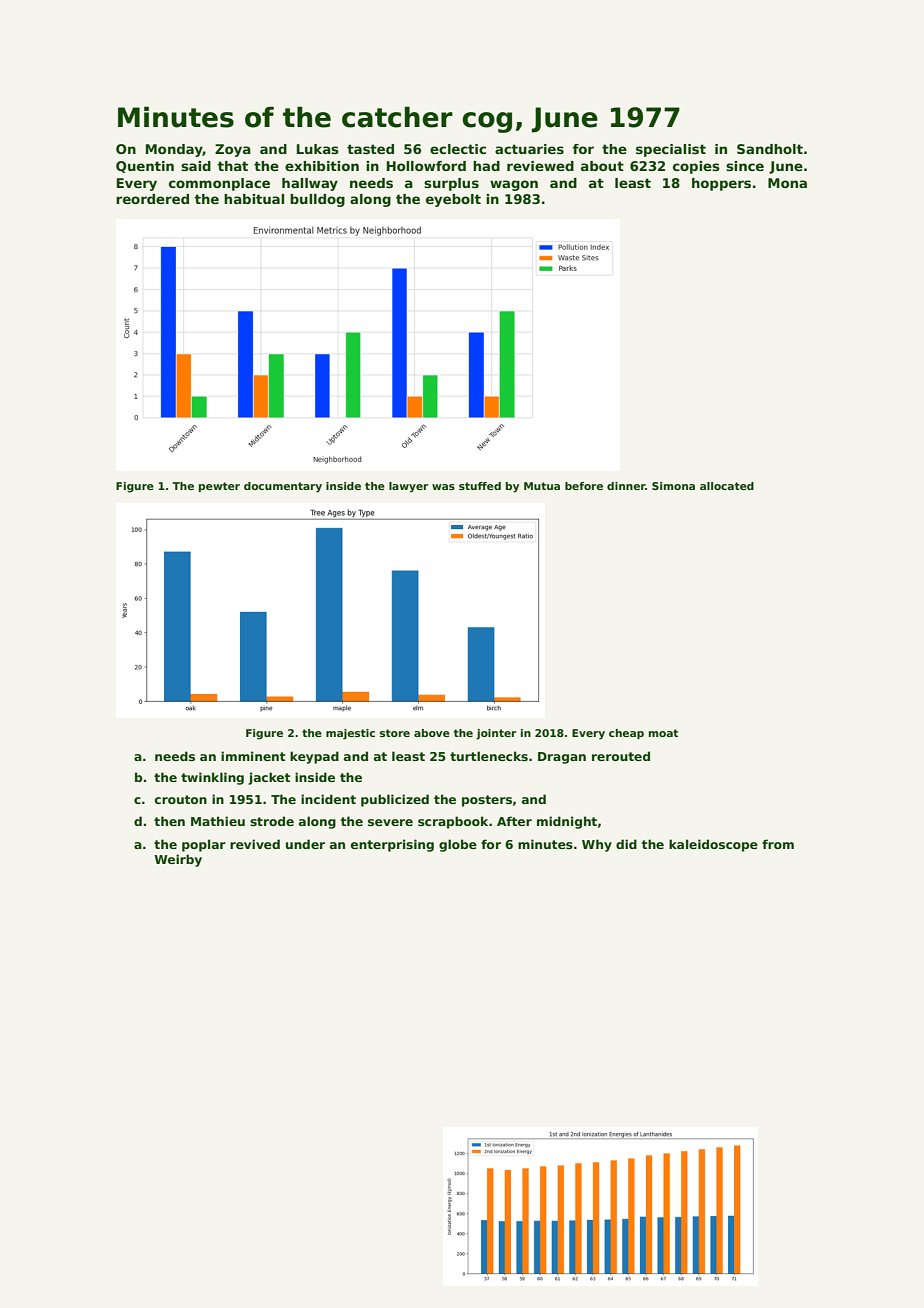  I want to click on moat, so click(663, 733).
